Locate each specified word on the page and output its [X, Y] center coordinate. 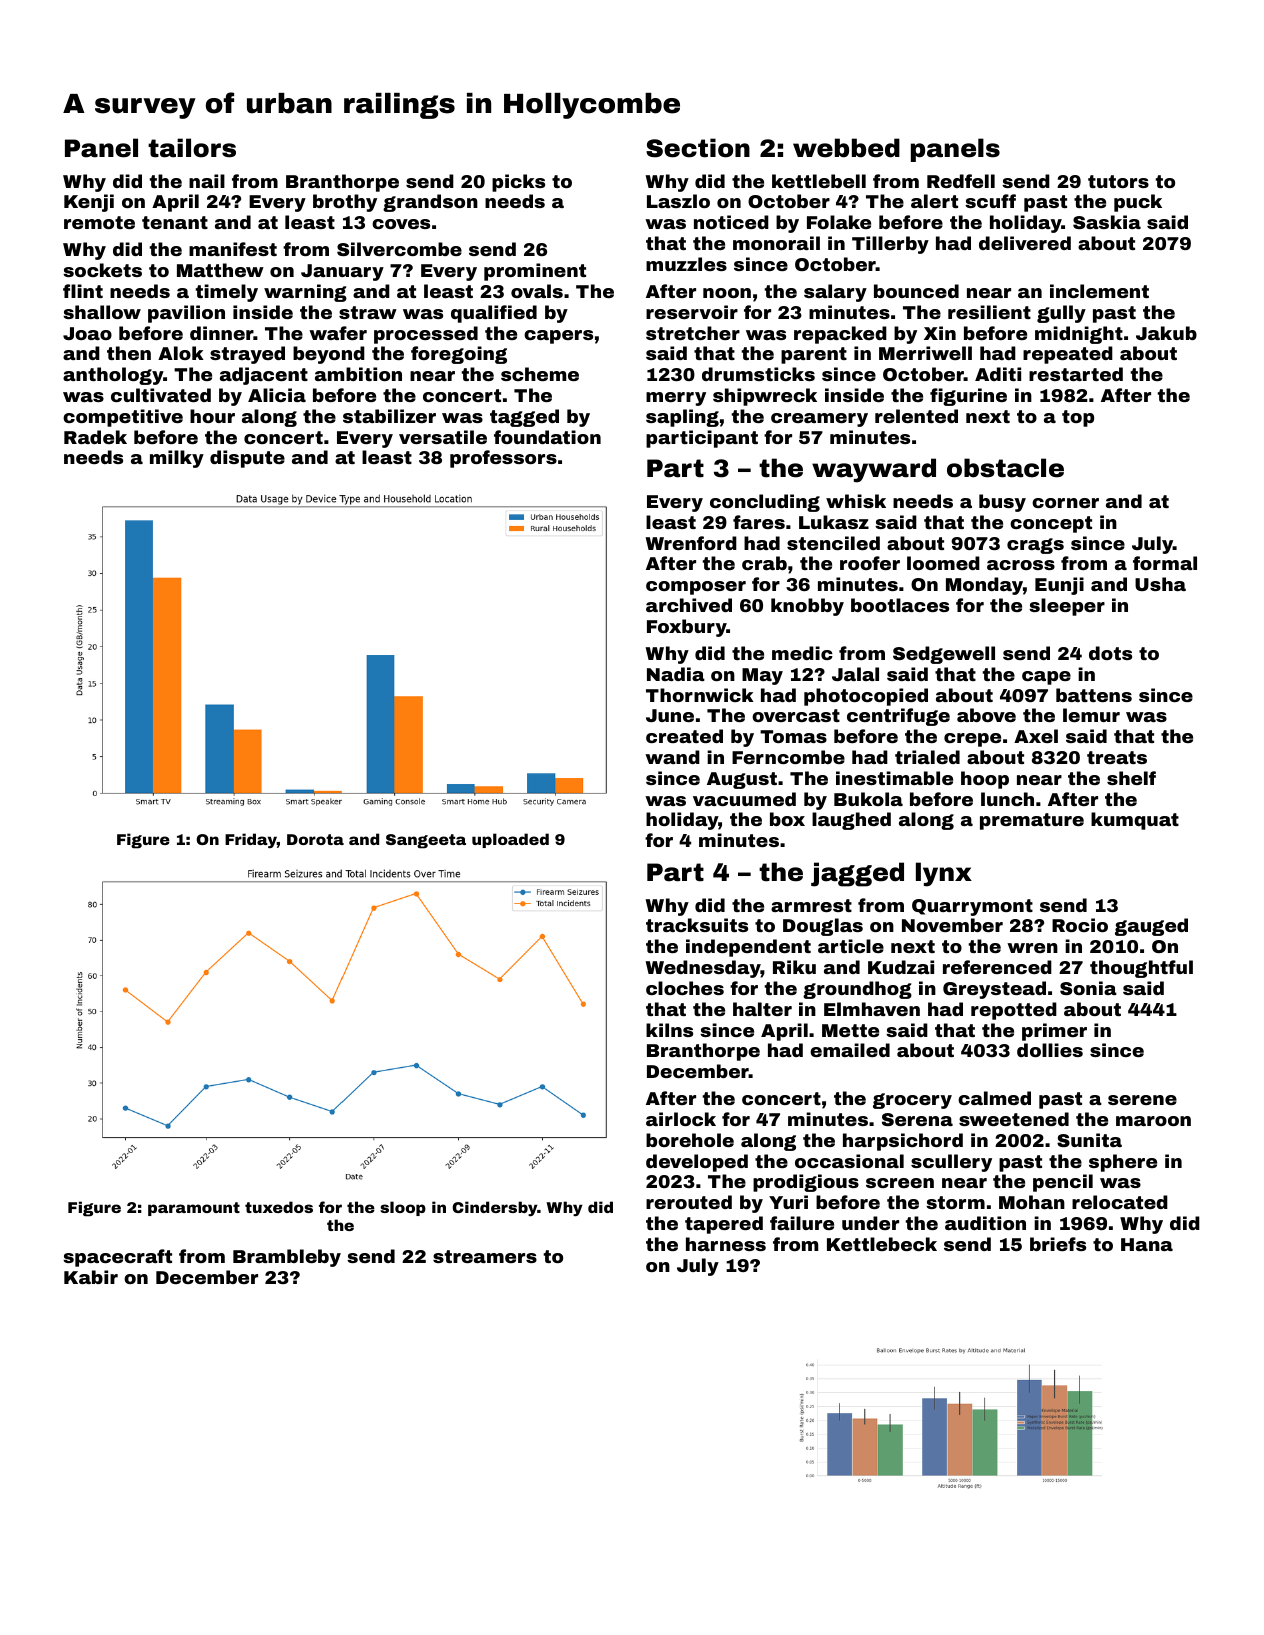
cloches [685, 988]
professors [503, 459]
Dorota [315, 839]
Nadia [676, 674]
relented [916, 416]
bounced [916, 291]
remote [99, 222]
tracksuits [697, 925]
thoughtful [1141, 969]
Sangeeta [426, 841]
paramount [194, 1209]
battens [1094, 695]
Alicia [277, 395]
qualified [494, 314]
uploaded [510, 840]
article [851, 946]
